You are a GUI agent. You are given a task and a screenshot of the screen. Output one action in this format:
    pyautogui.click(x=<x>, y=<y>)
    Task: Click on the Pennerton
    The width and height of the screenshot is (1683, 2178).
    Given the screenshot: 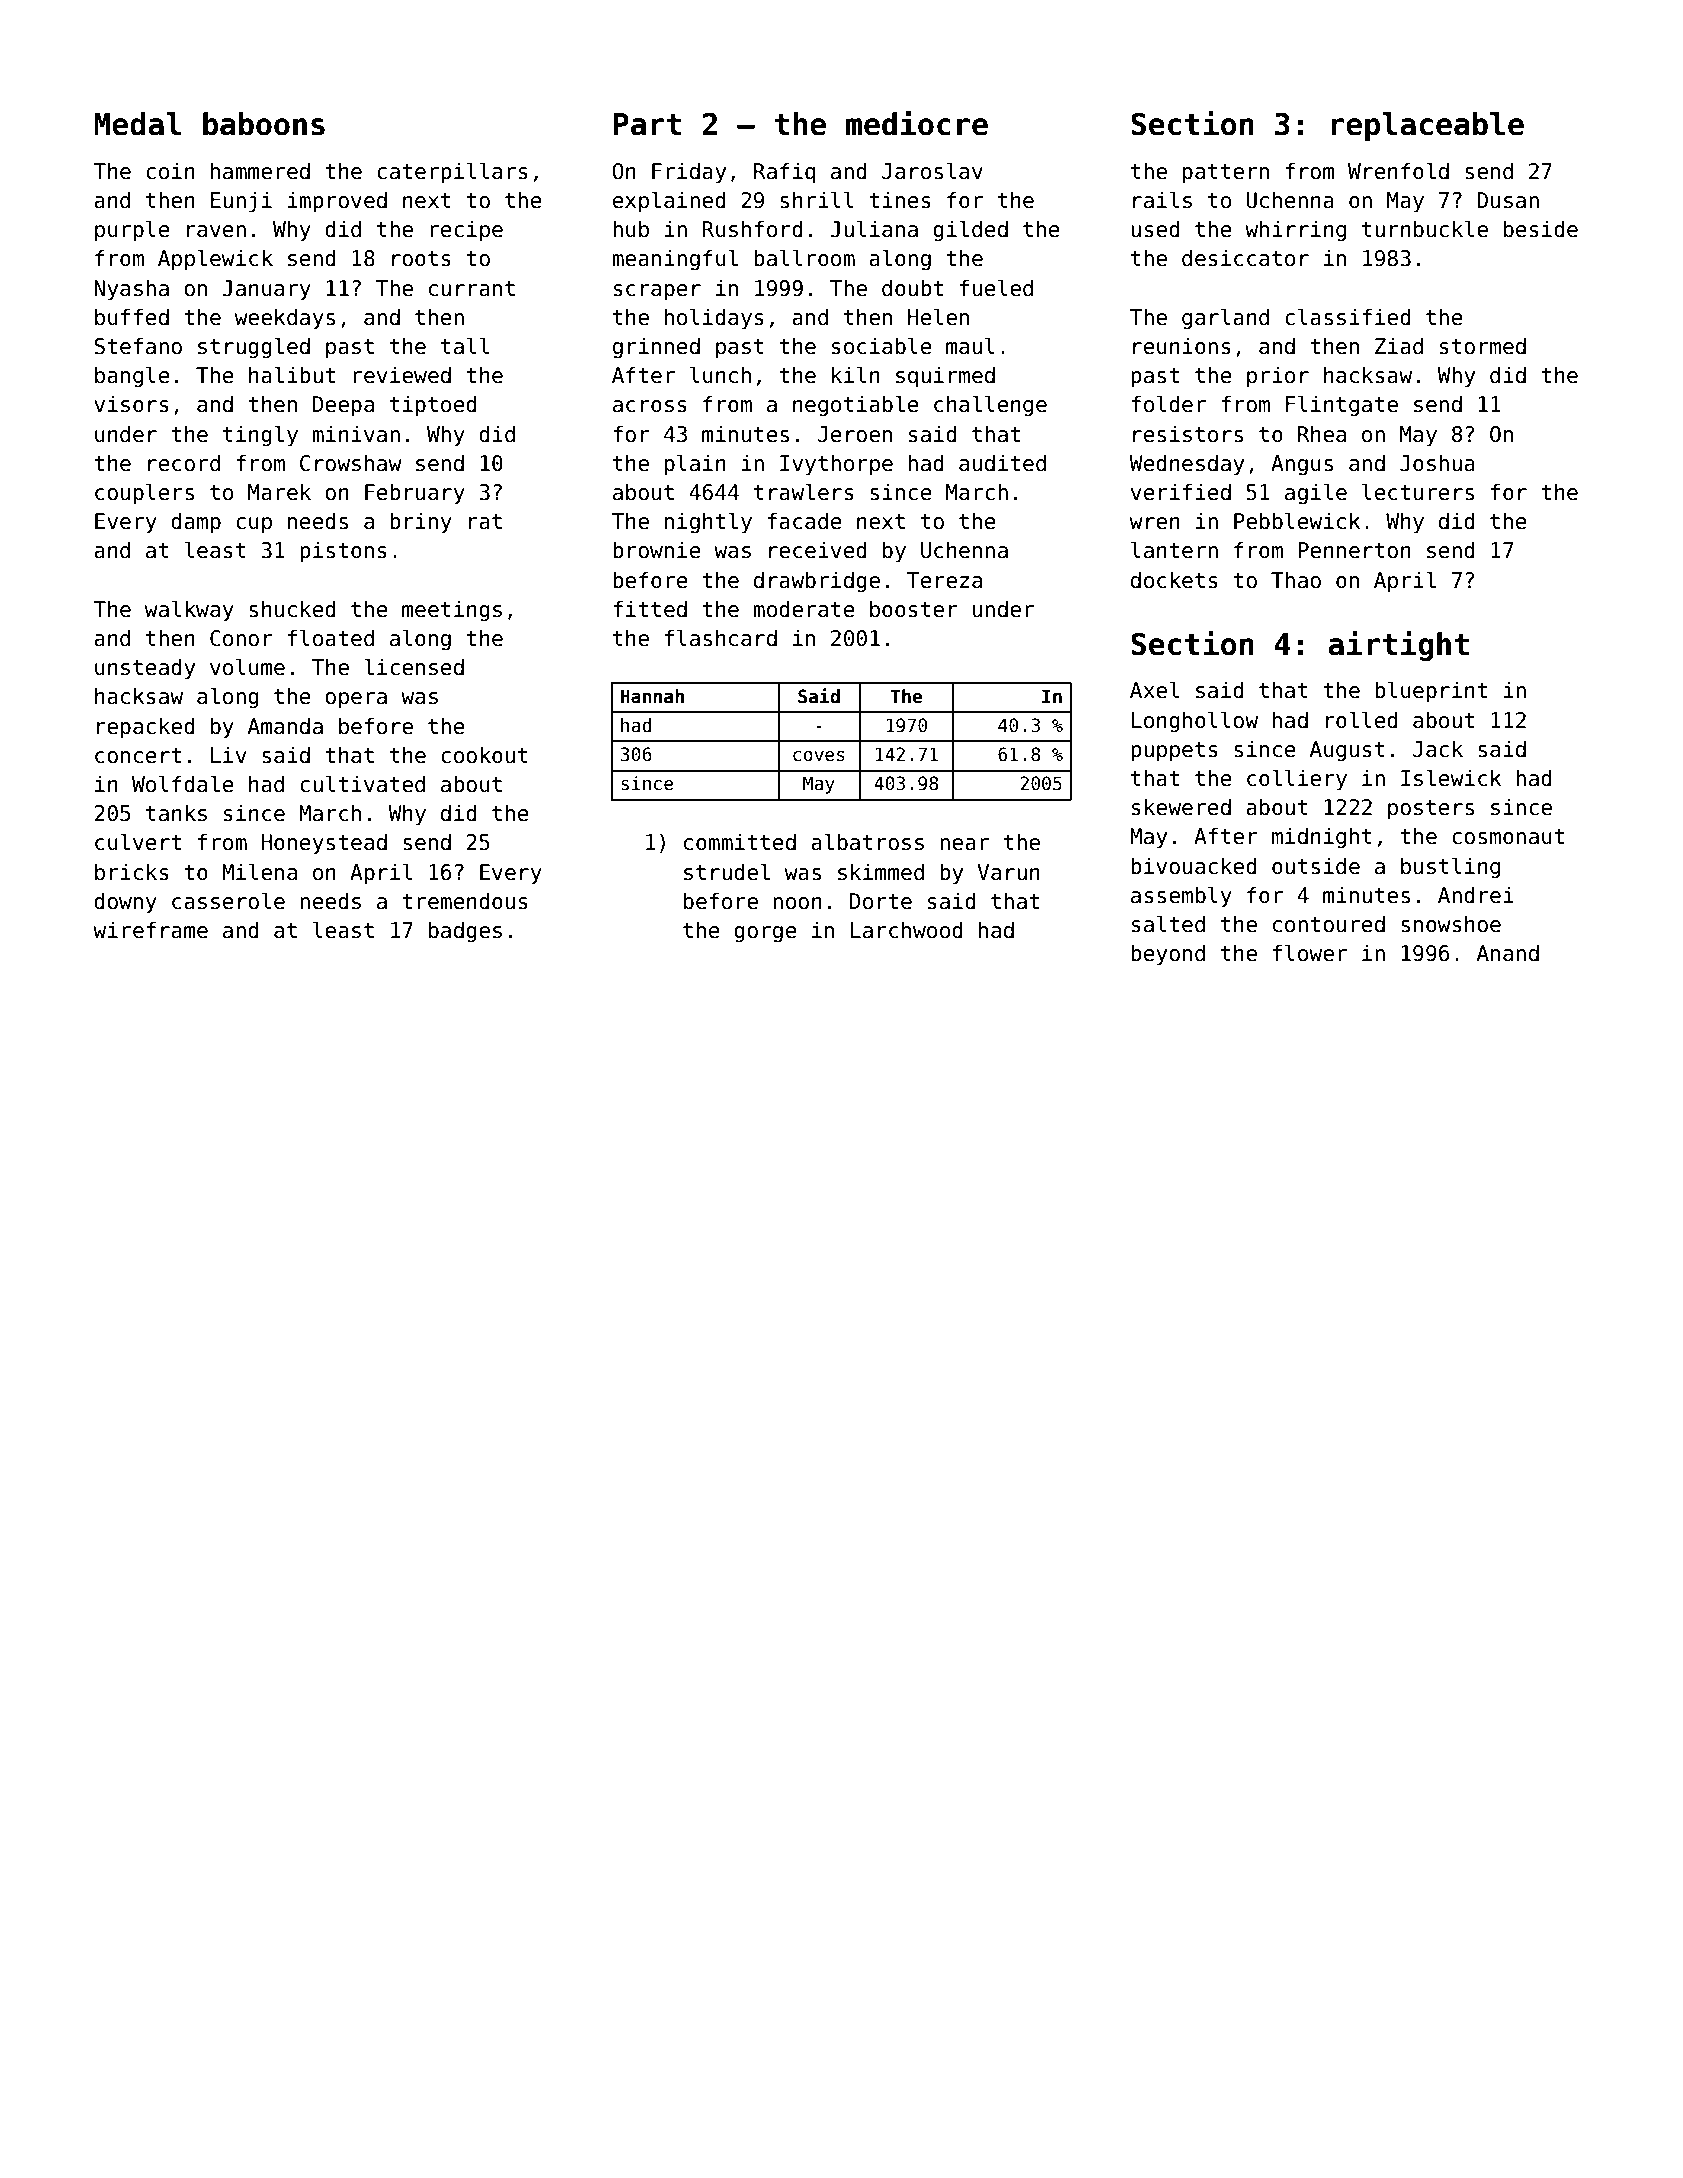 What is the action you would take?
    pyautogui.click(x=1354, y=550)
